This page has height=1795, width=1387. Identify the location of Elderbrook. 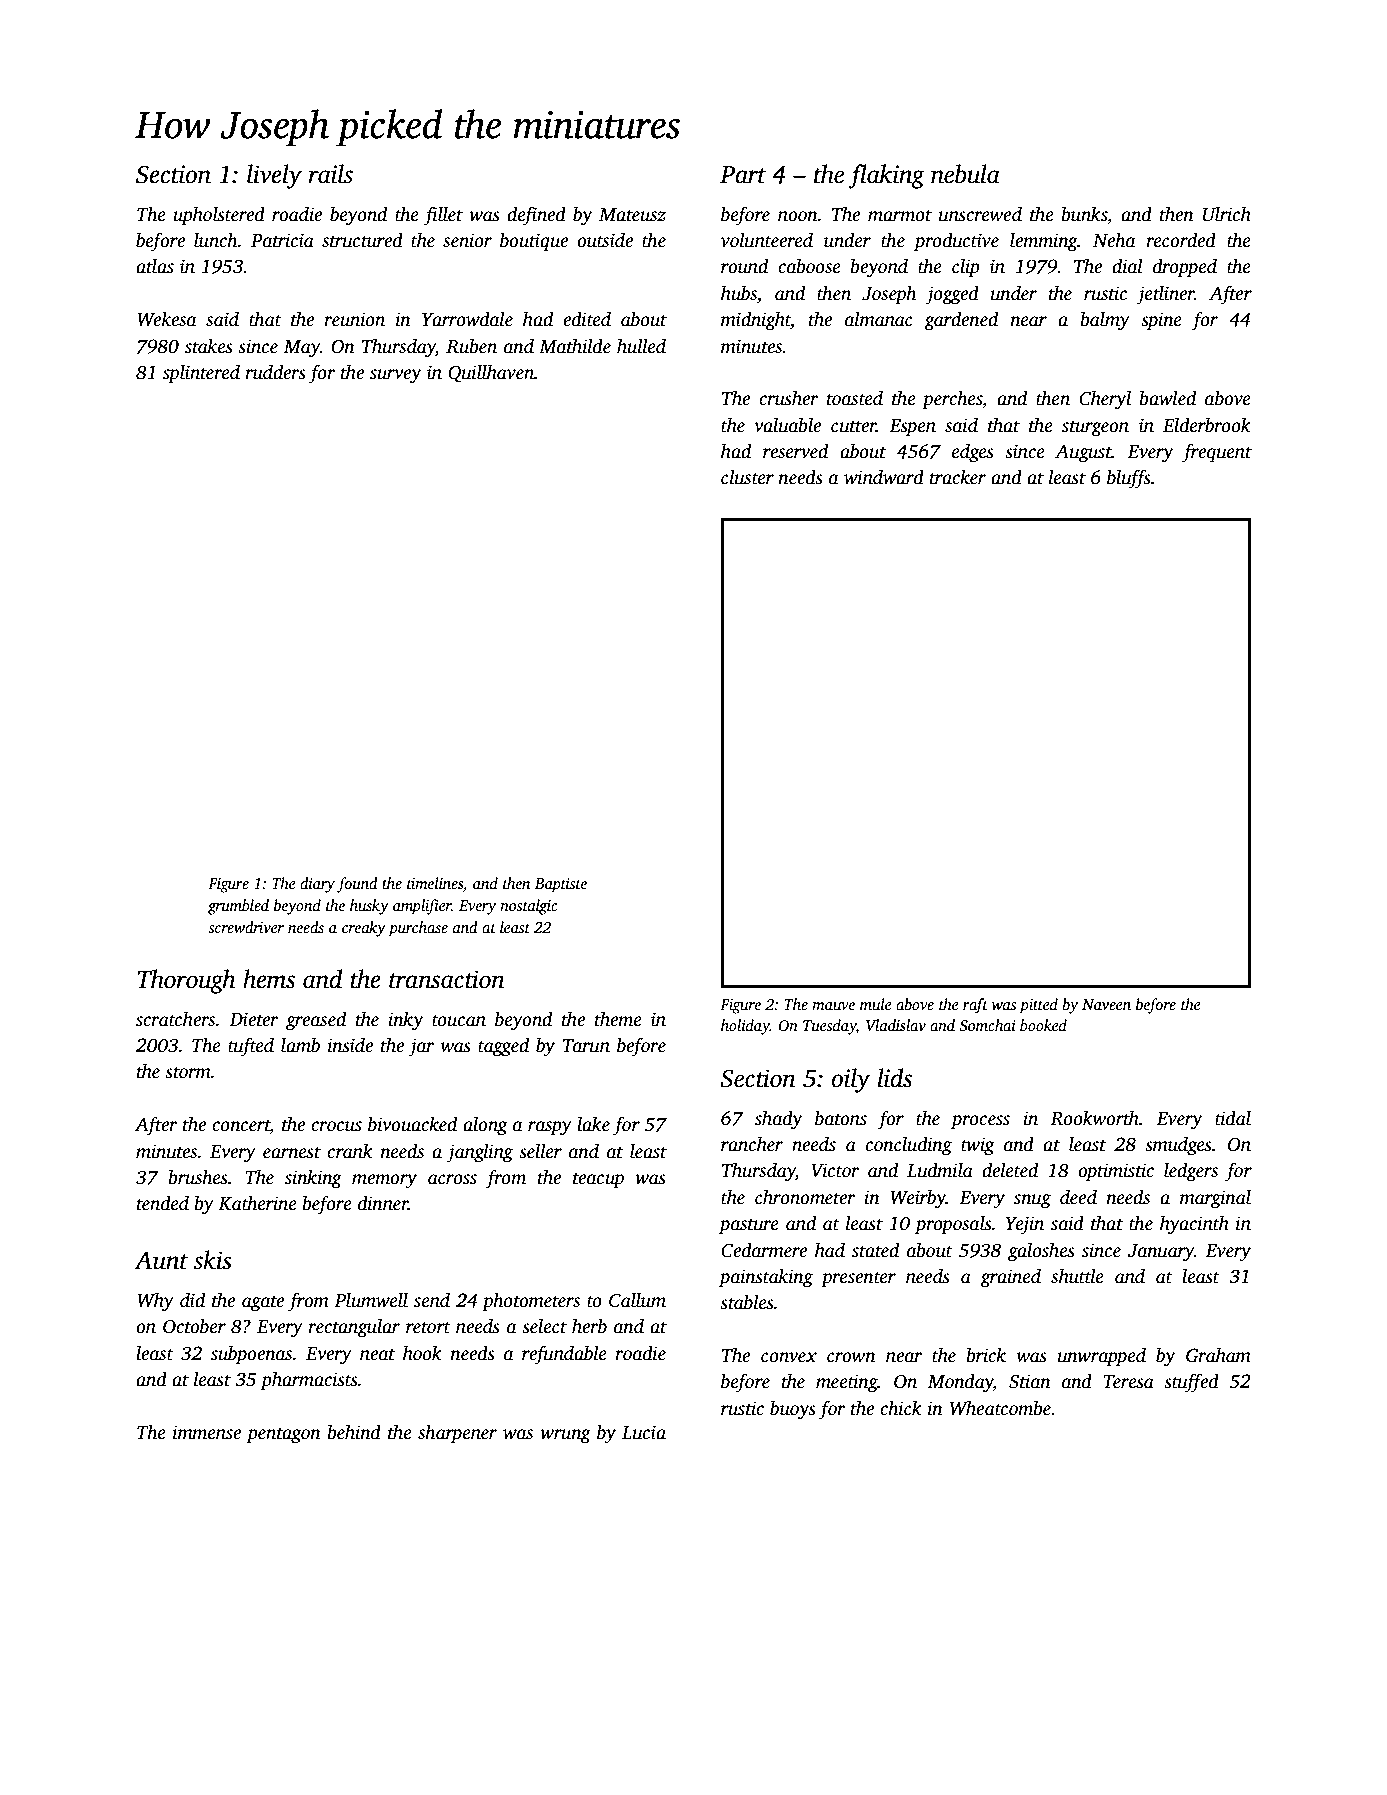
(1207, 425).
